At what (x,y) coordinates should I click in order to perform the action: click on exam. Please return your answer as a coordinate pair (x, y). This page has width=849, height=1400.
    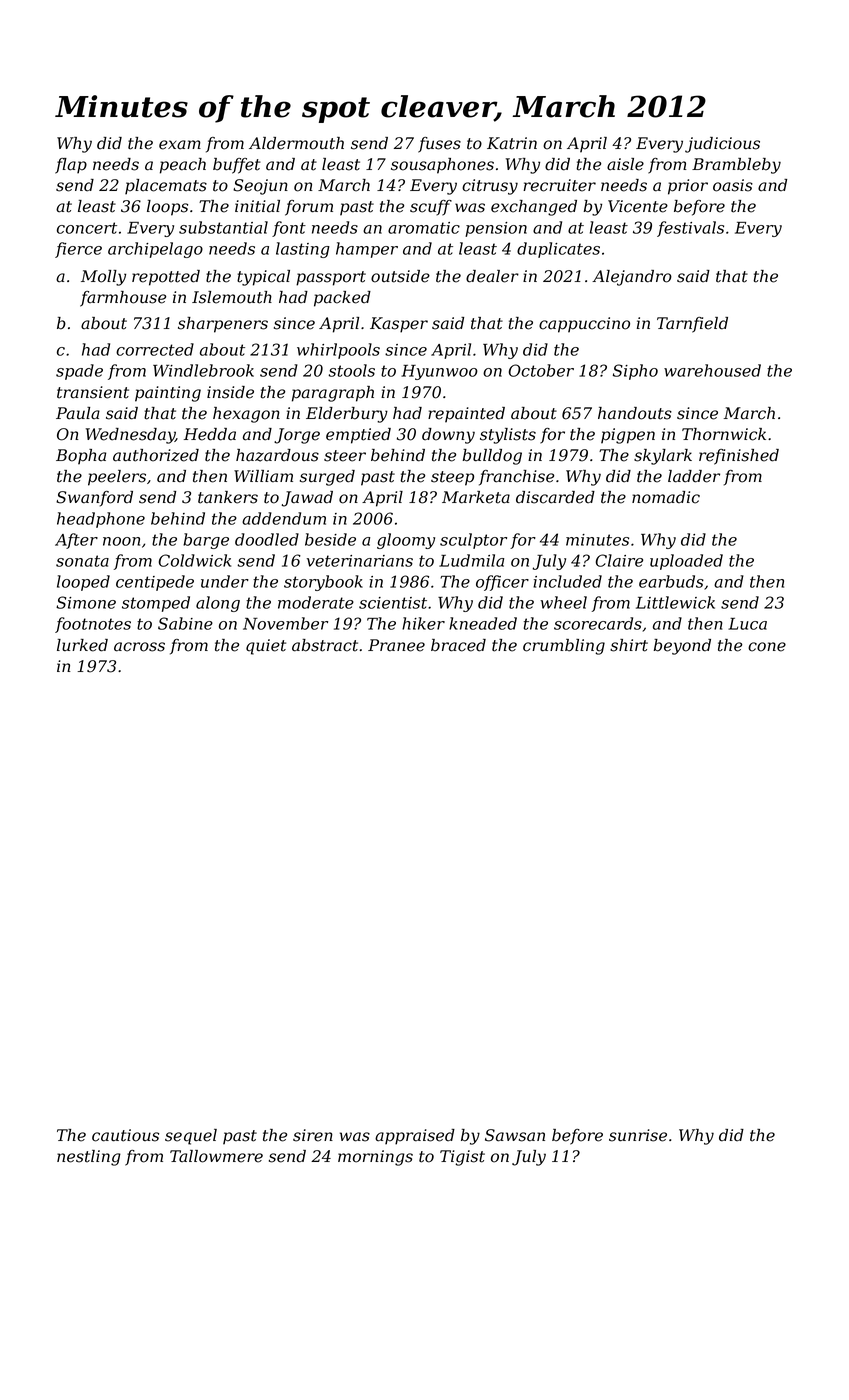
    Looking at the image, I should click on (180, 145).
